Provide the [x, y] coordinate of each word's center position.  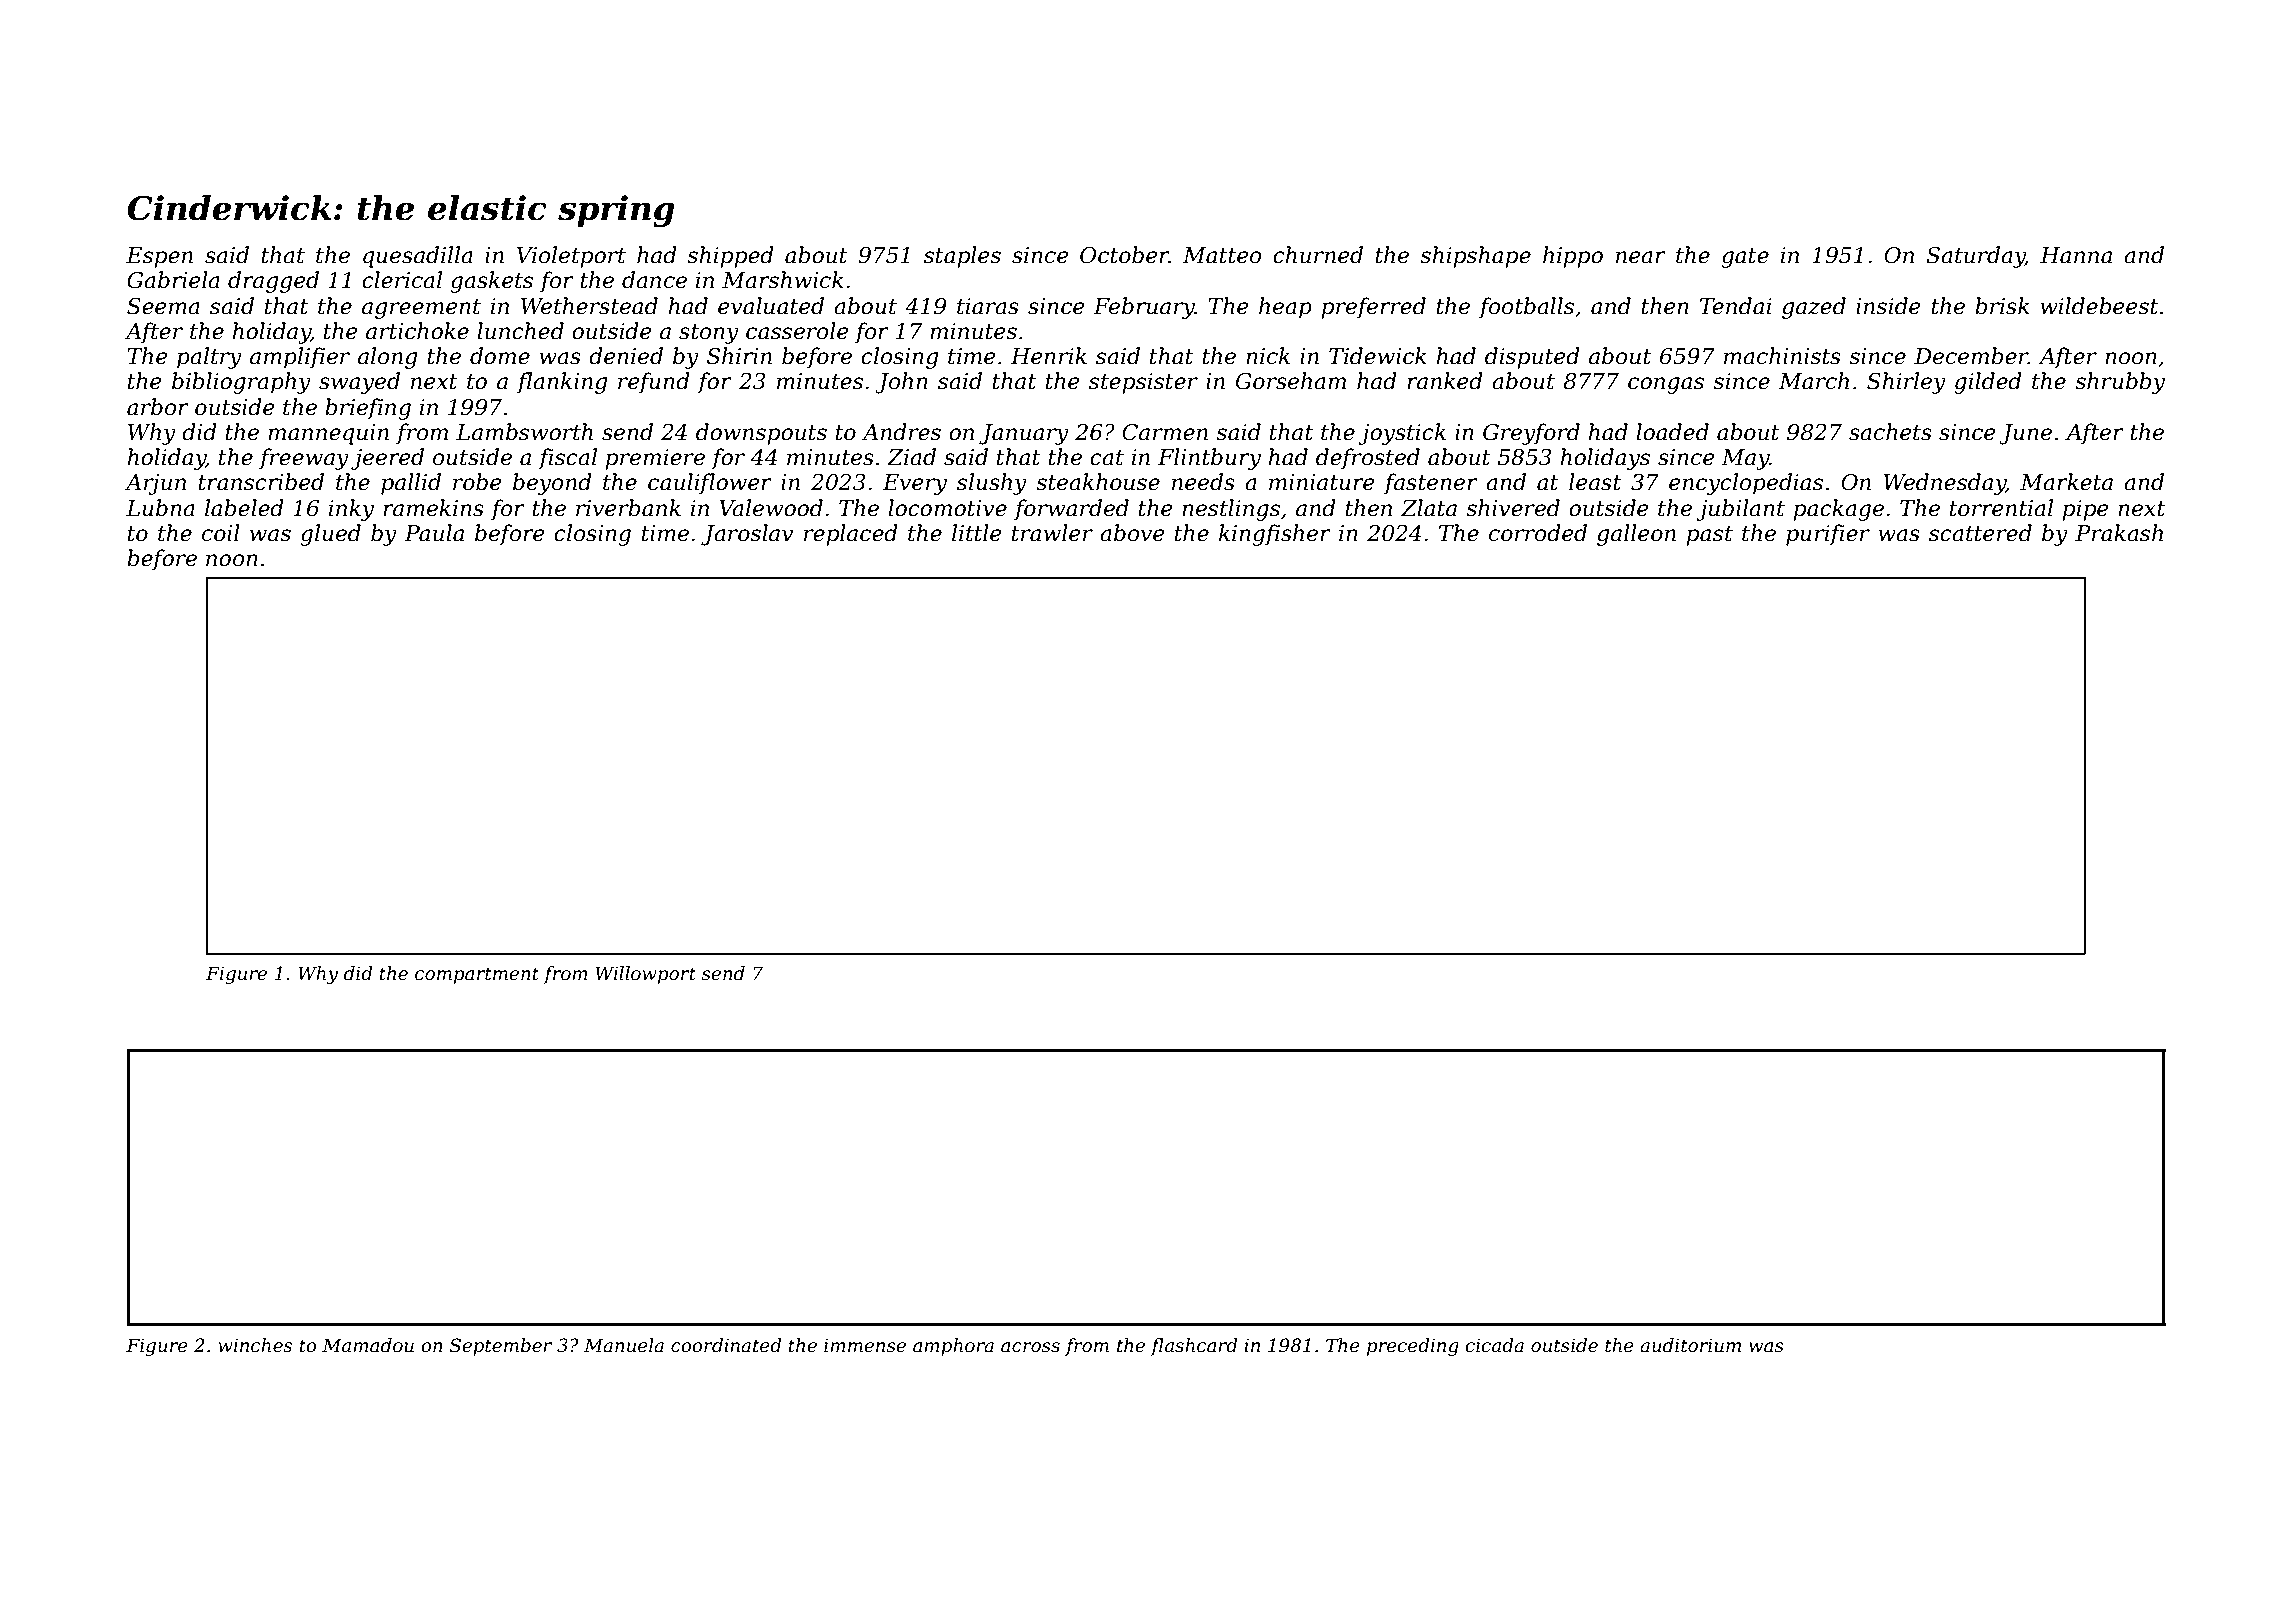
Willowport [645, 975]
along [388, 358]
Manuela [624, 1345]
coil [221, 533]
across [1030, 1347]
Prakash [2119, 533]
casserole [797, 331]
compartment [477, 975]
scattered [1980, 533]
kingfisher [1275, 535]
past [1709, 536]
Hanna [2076, 255]
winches [255, 1345]
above [1132, 533]
